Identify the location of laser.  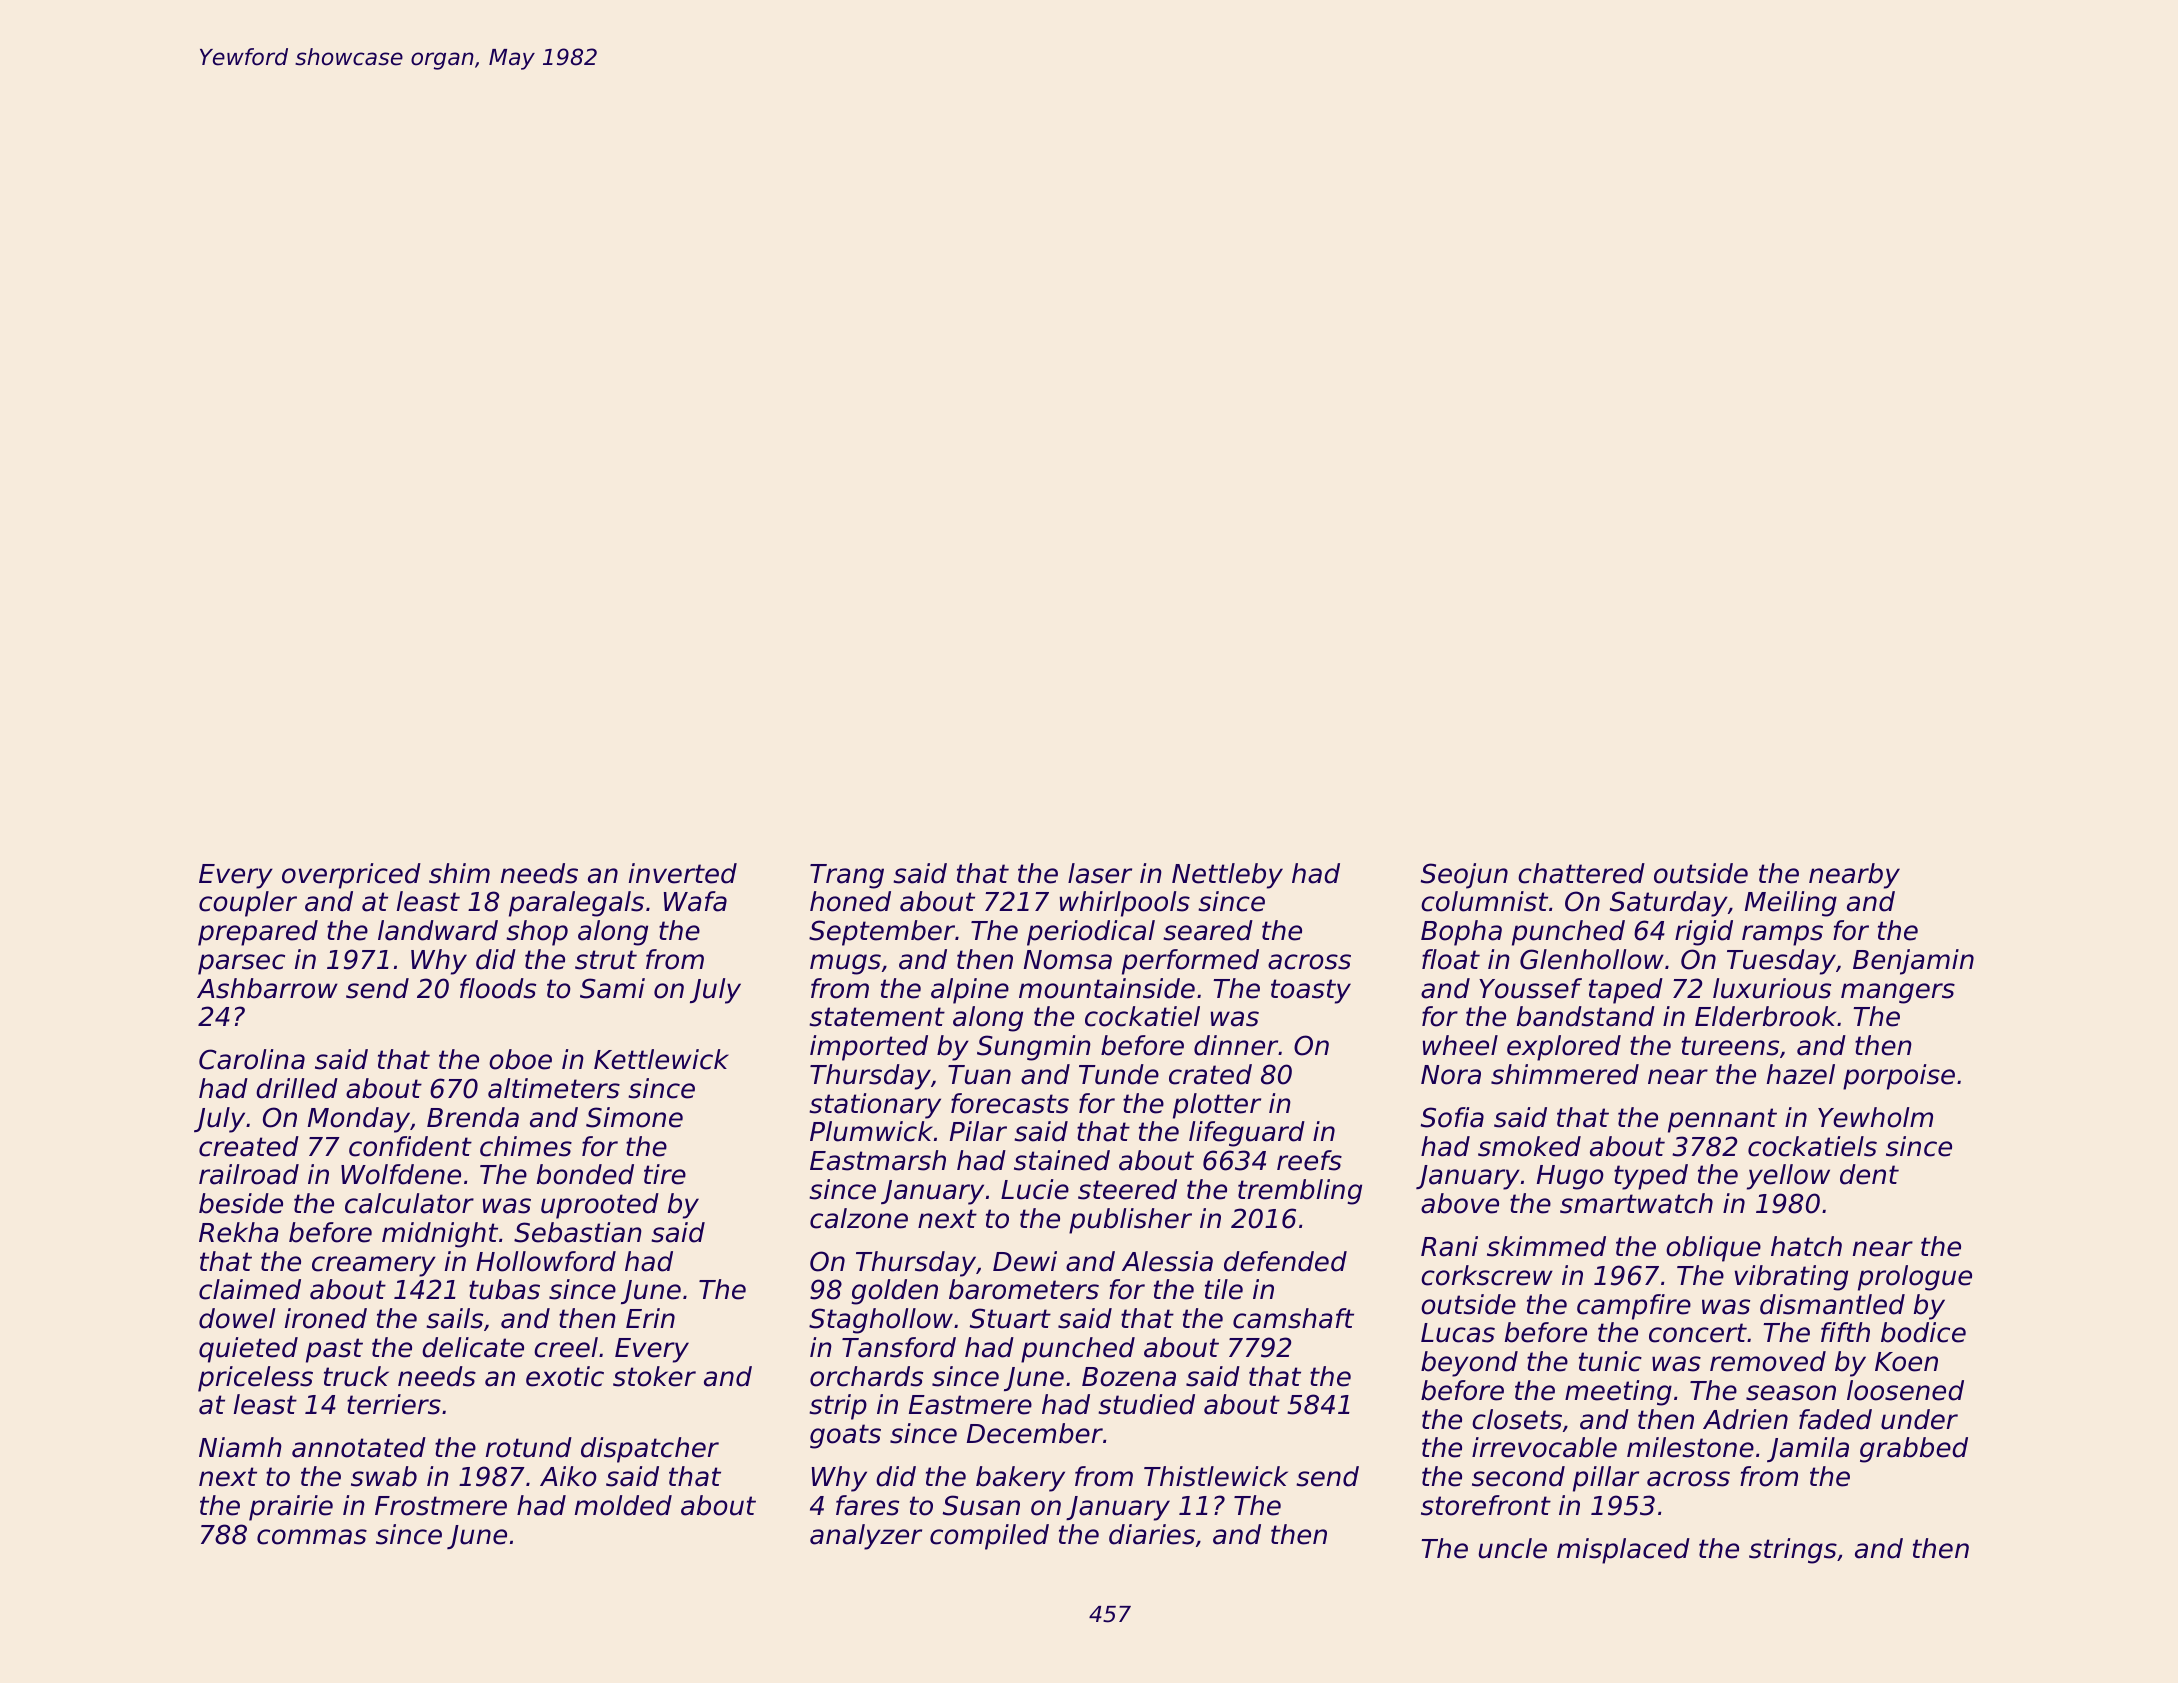
(1100, 873).
